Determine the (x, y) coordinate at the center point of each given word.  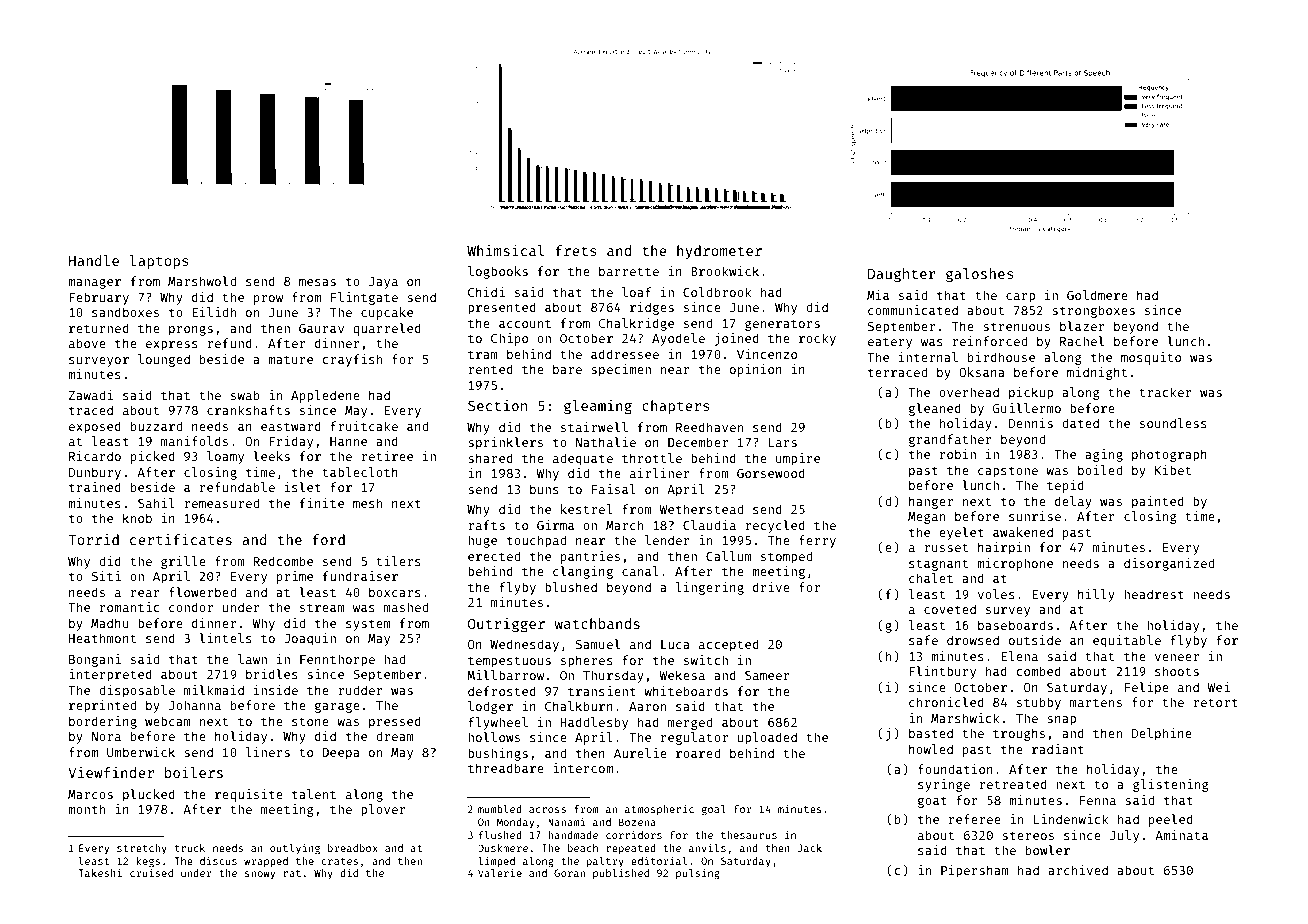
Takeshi (100, 873)
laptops (159, 262)
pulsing (698, 874)
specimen (621, 370)
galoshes (980, 275)
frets (576, 250)
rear (145, 593)
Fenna (1098, 800)
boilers (194, 772)
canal (640, 571)
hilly (1096, 595)
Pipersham (975, 871)
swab (245, 395)
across (547, 810)
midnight (1097, 373)
